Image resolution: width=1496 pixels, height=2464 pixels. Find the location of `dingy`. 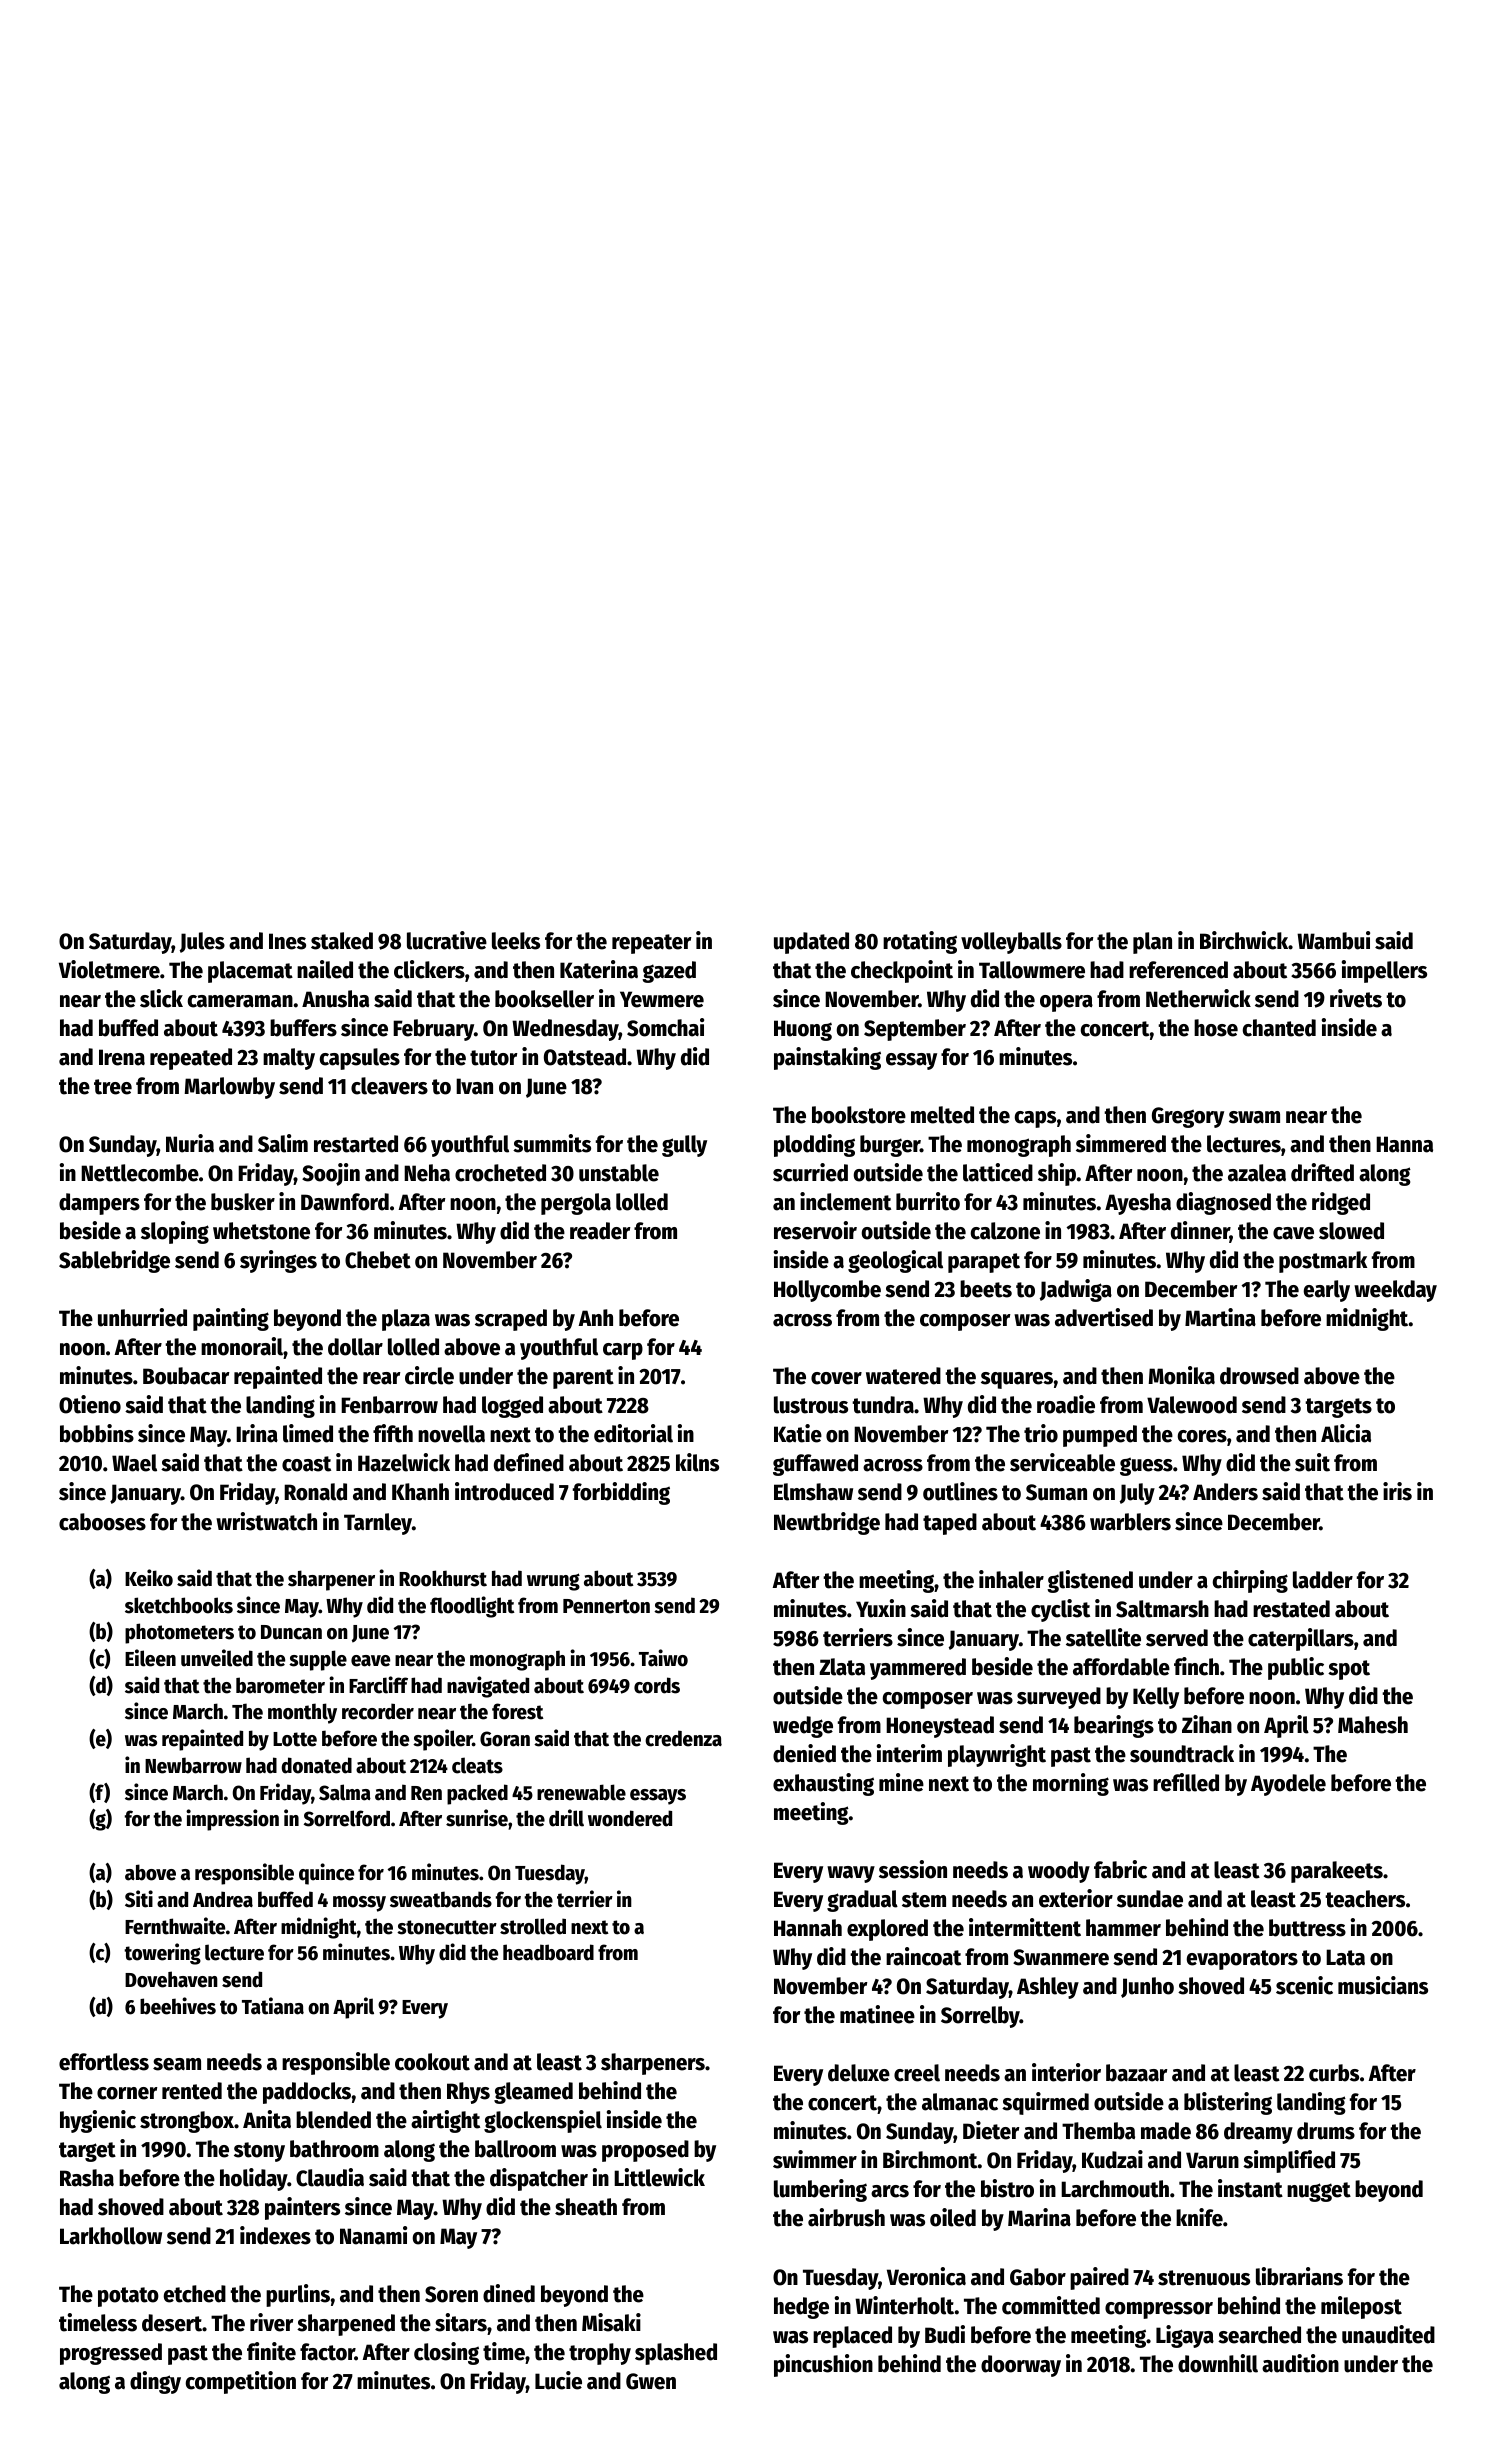

dingy is located at coordinates (155, 2382).
